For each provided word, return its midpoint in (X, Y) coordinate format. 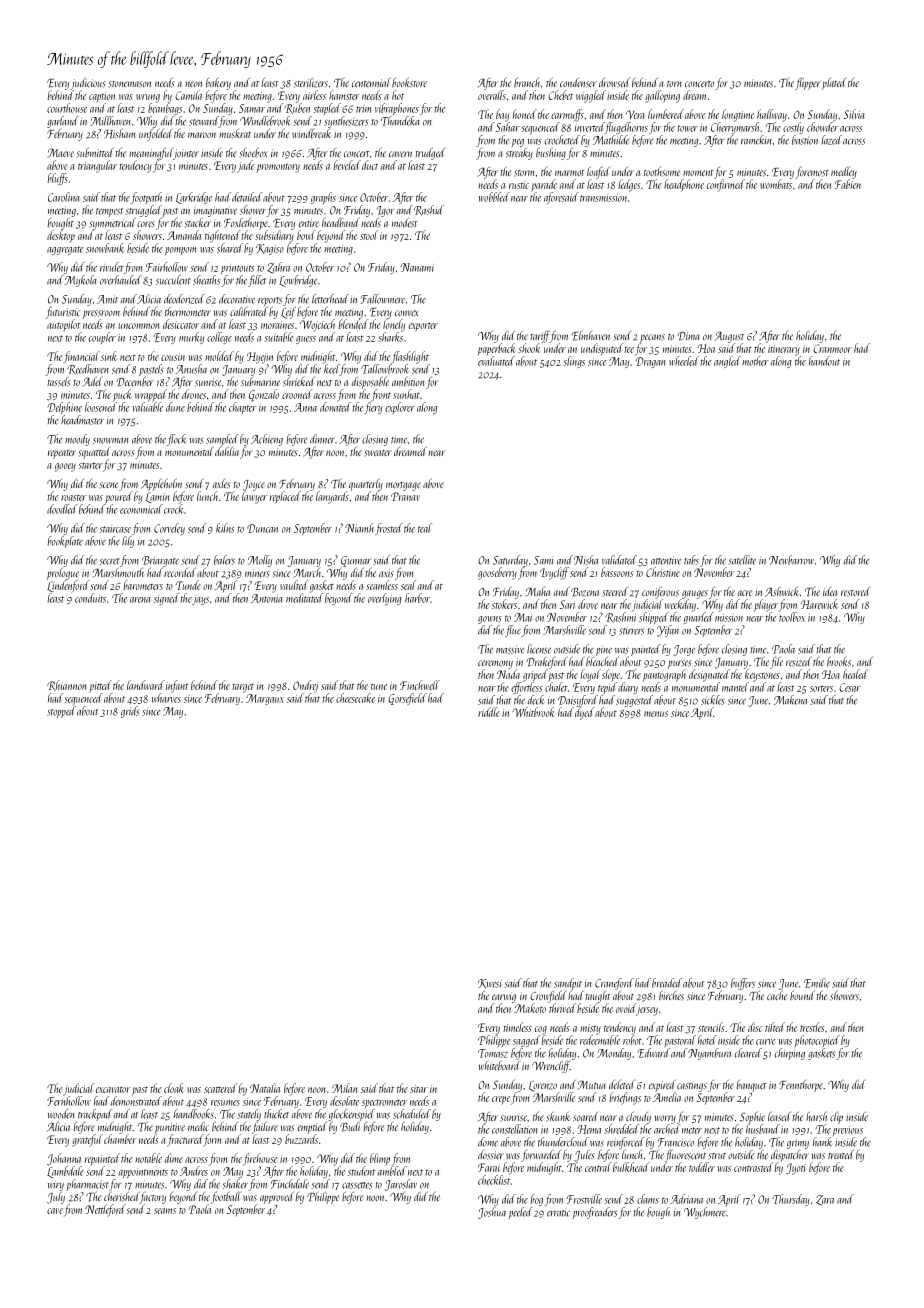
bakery (218, 83)
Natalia (265, 1088)
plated (834, 84)
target (243, 688)
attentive (666, 560)
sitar (419, 1089)
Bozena (585, 592)
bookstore (409, 82)
